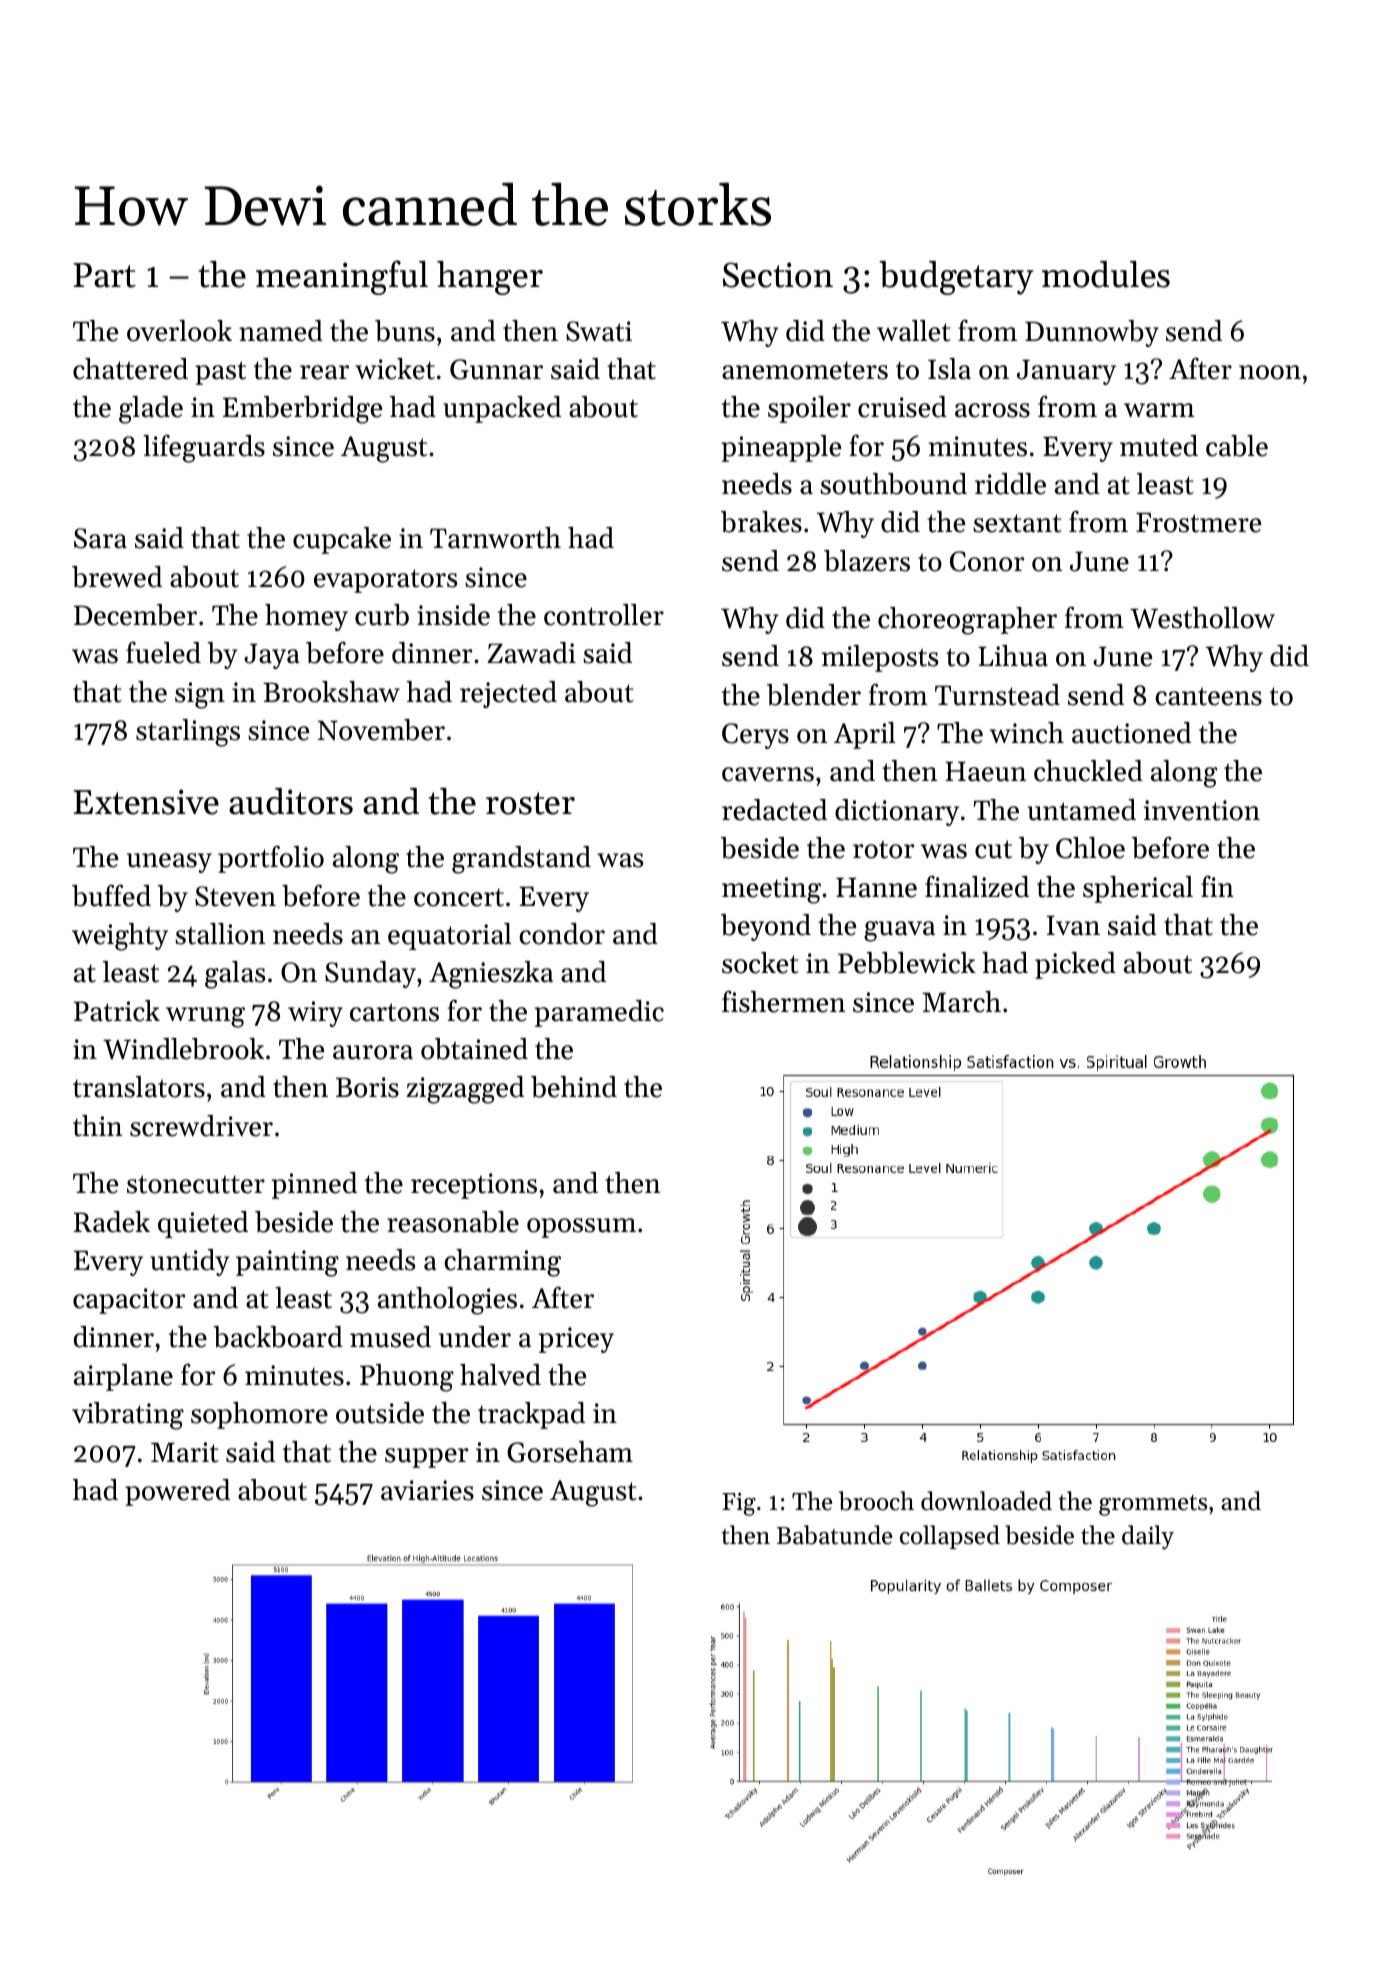 Image resolution: width=1386 pixels, height=1969 pixels. Describe the element at coordinates (784, 1001) in the screenshot. I see `fishermen` at that location.
